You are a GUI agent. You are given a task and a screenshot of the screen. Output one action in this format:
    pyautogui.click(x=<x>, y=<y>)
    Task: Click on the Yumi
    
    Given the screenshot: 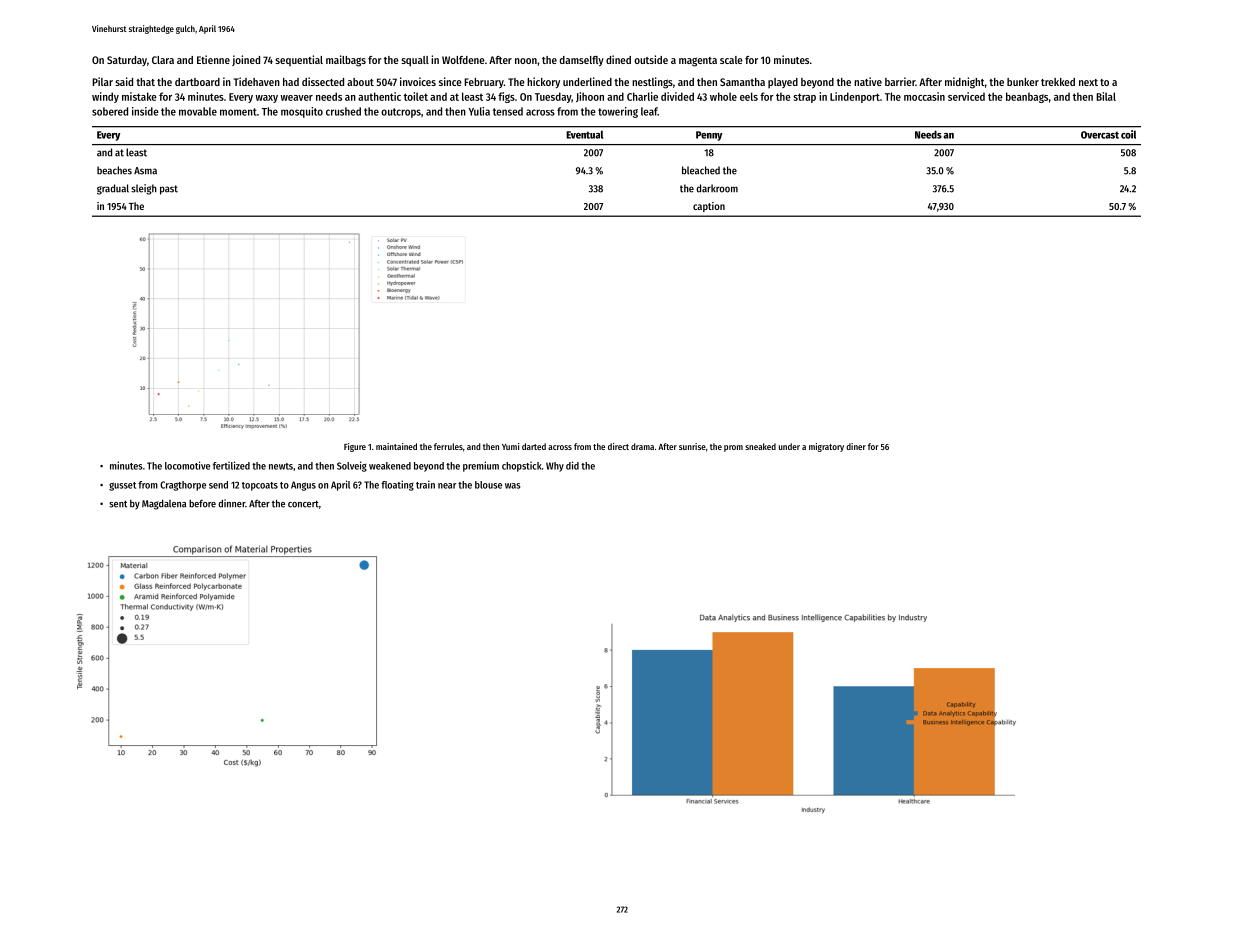 What is the action you would take?
    pyautogui.click(x=510, y=446)
